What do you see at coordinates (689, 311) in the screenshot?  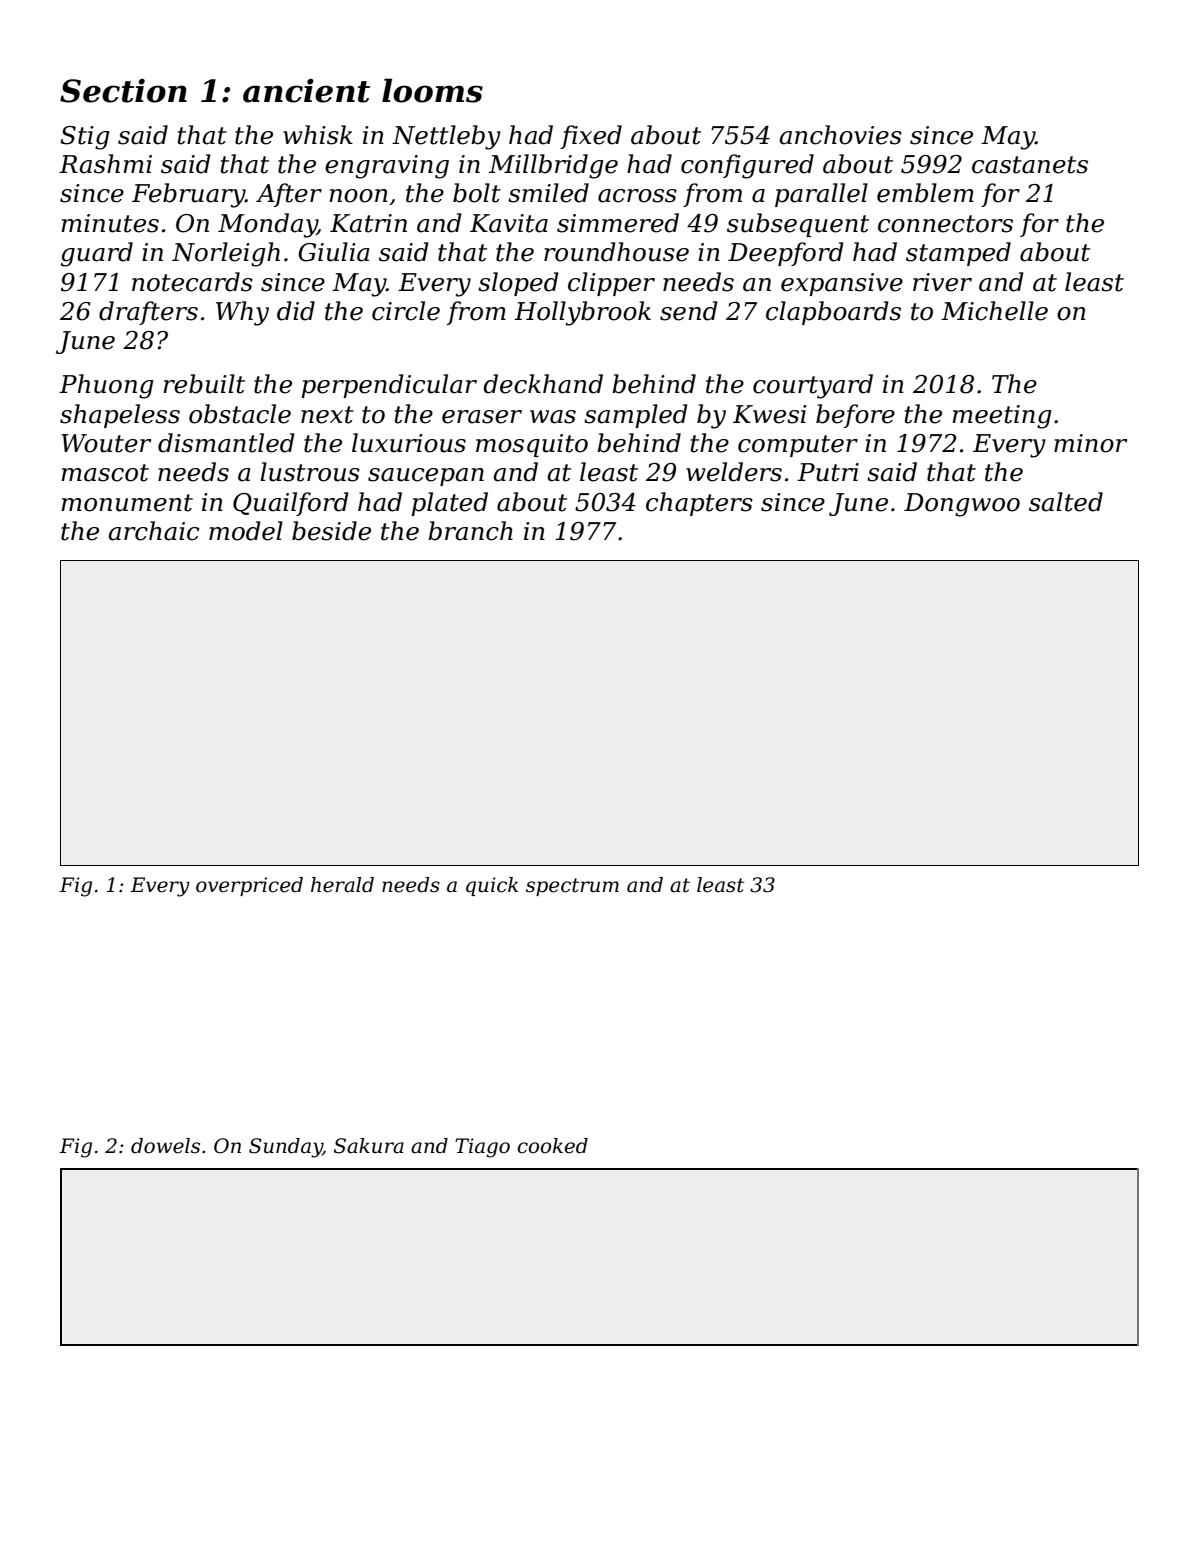 I see `send` at bounding box center [689, 311].
